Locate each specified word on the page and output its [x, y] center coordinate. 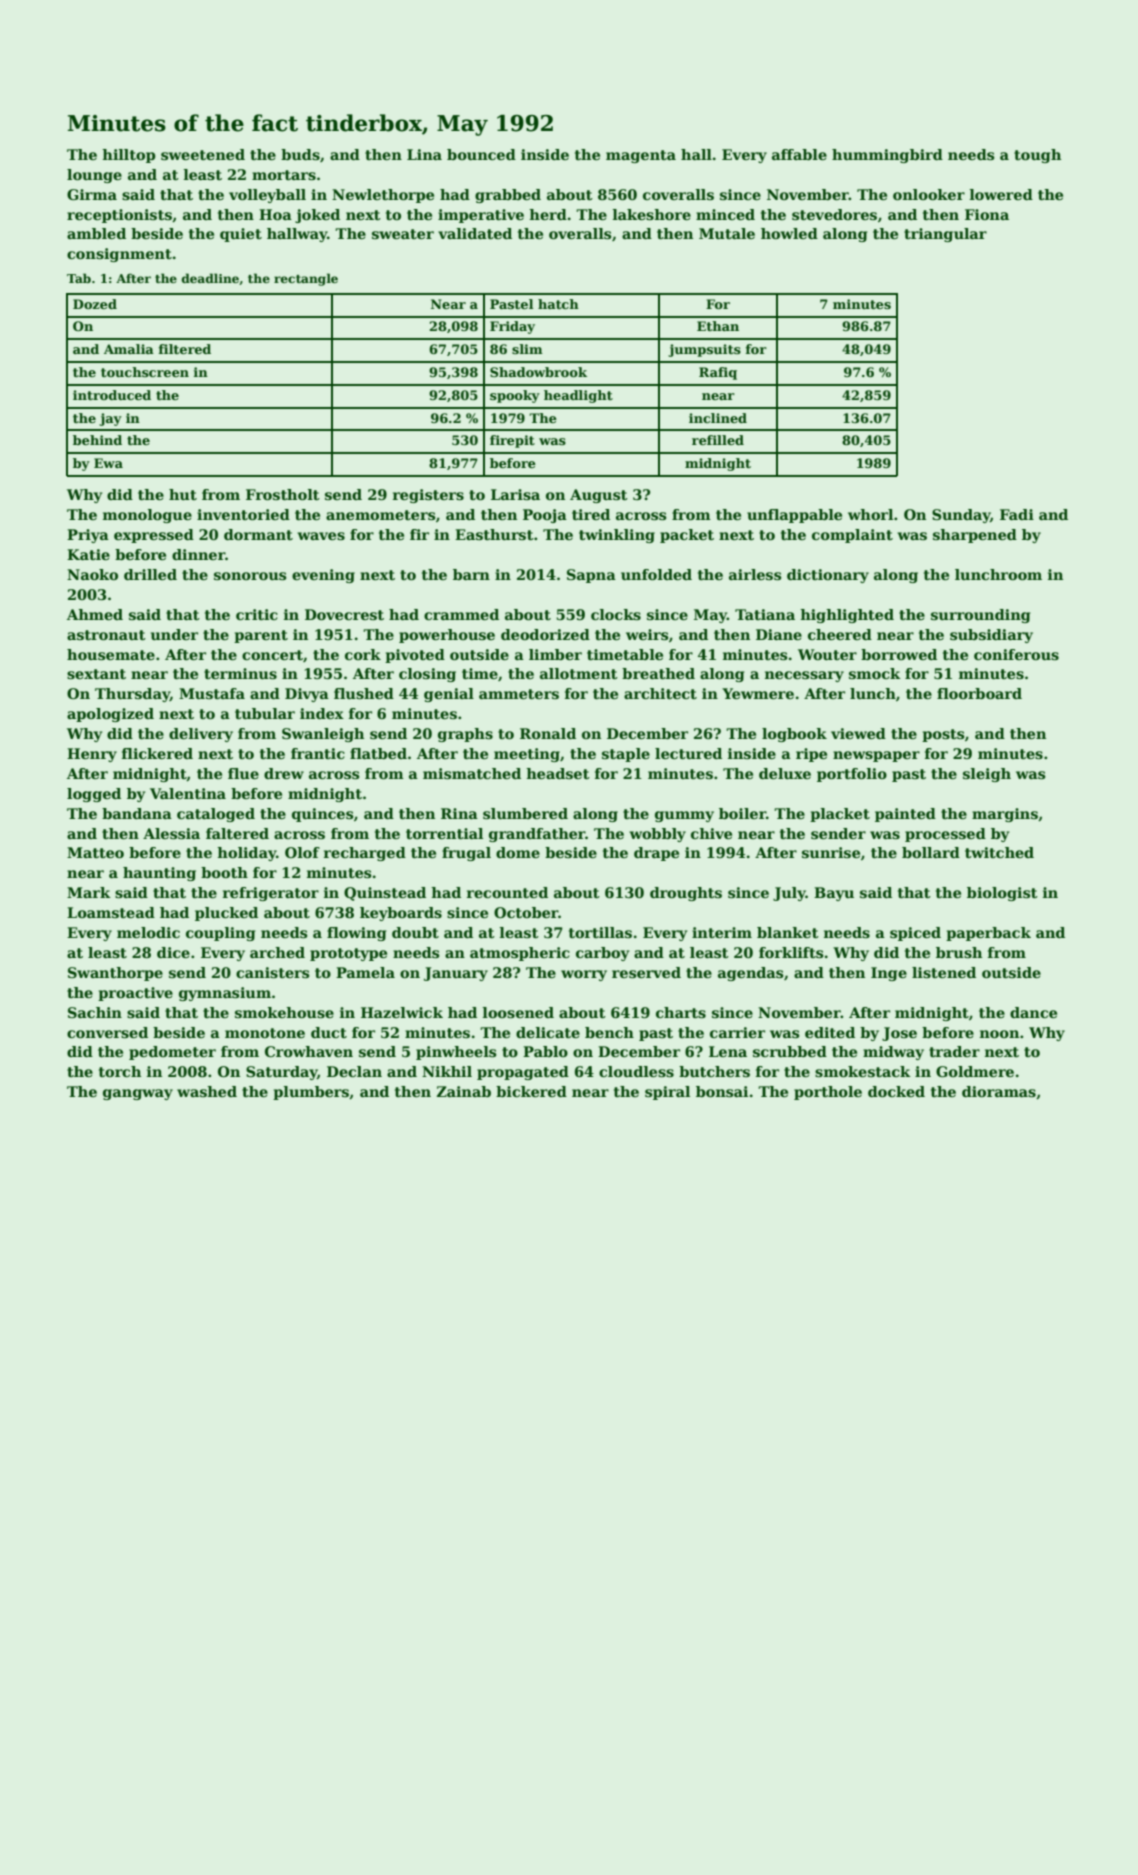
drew [284, 773]
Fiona [987, 214]
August [599, 496]
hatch [558, 304]
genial [449, 695]
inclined [718, 418]
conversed [107, 1032]
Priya [88, 536]
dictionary [828, 576]
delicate [548, 1032]
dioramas [999, 1091]
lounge [94, 176]
